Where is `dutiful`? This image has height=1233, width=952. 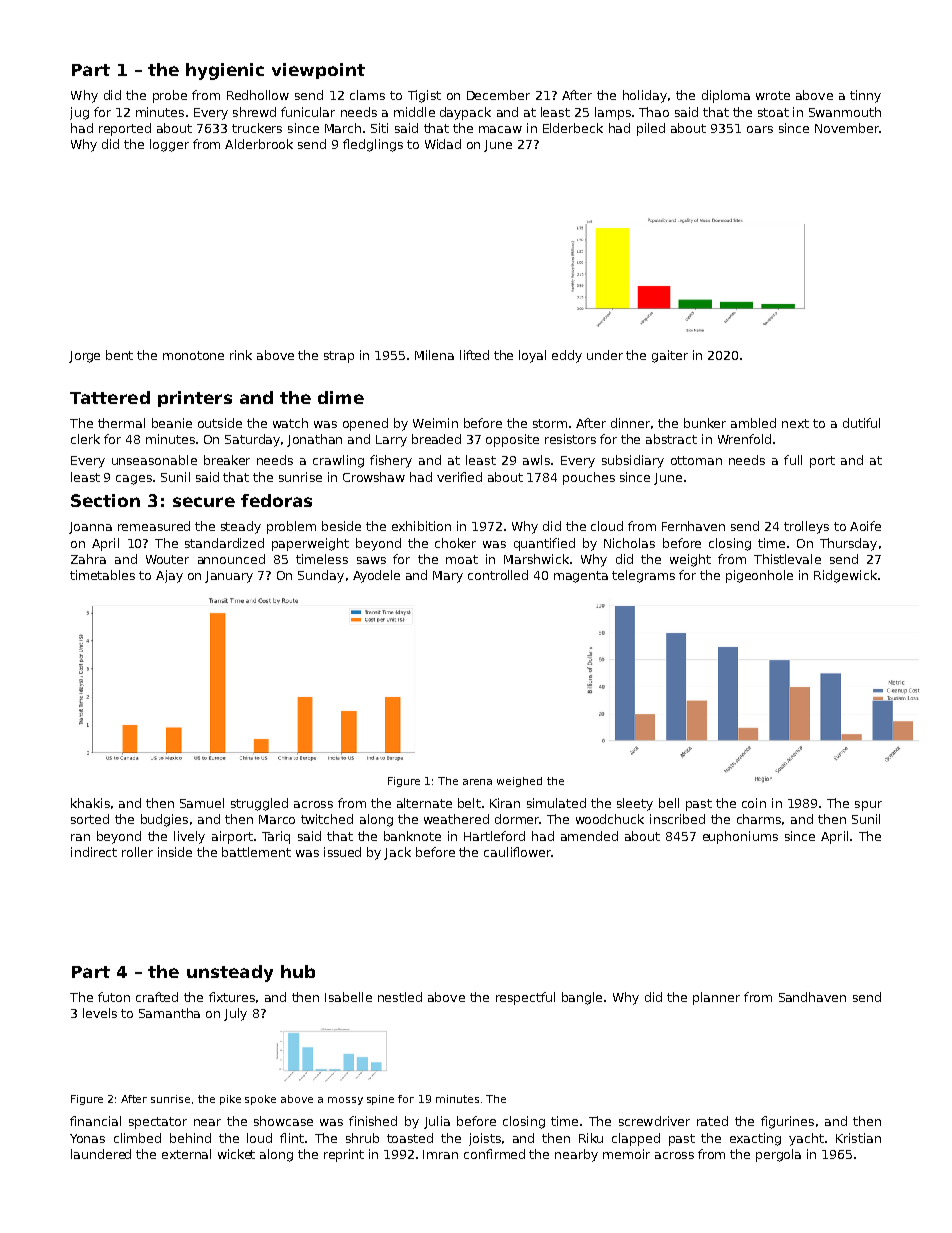 dutiful is located at coordinates (861, 423).
